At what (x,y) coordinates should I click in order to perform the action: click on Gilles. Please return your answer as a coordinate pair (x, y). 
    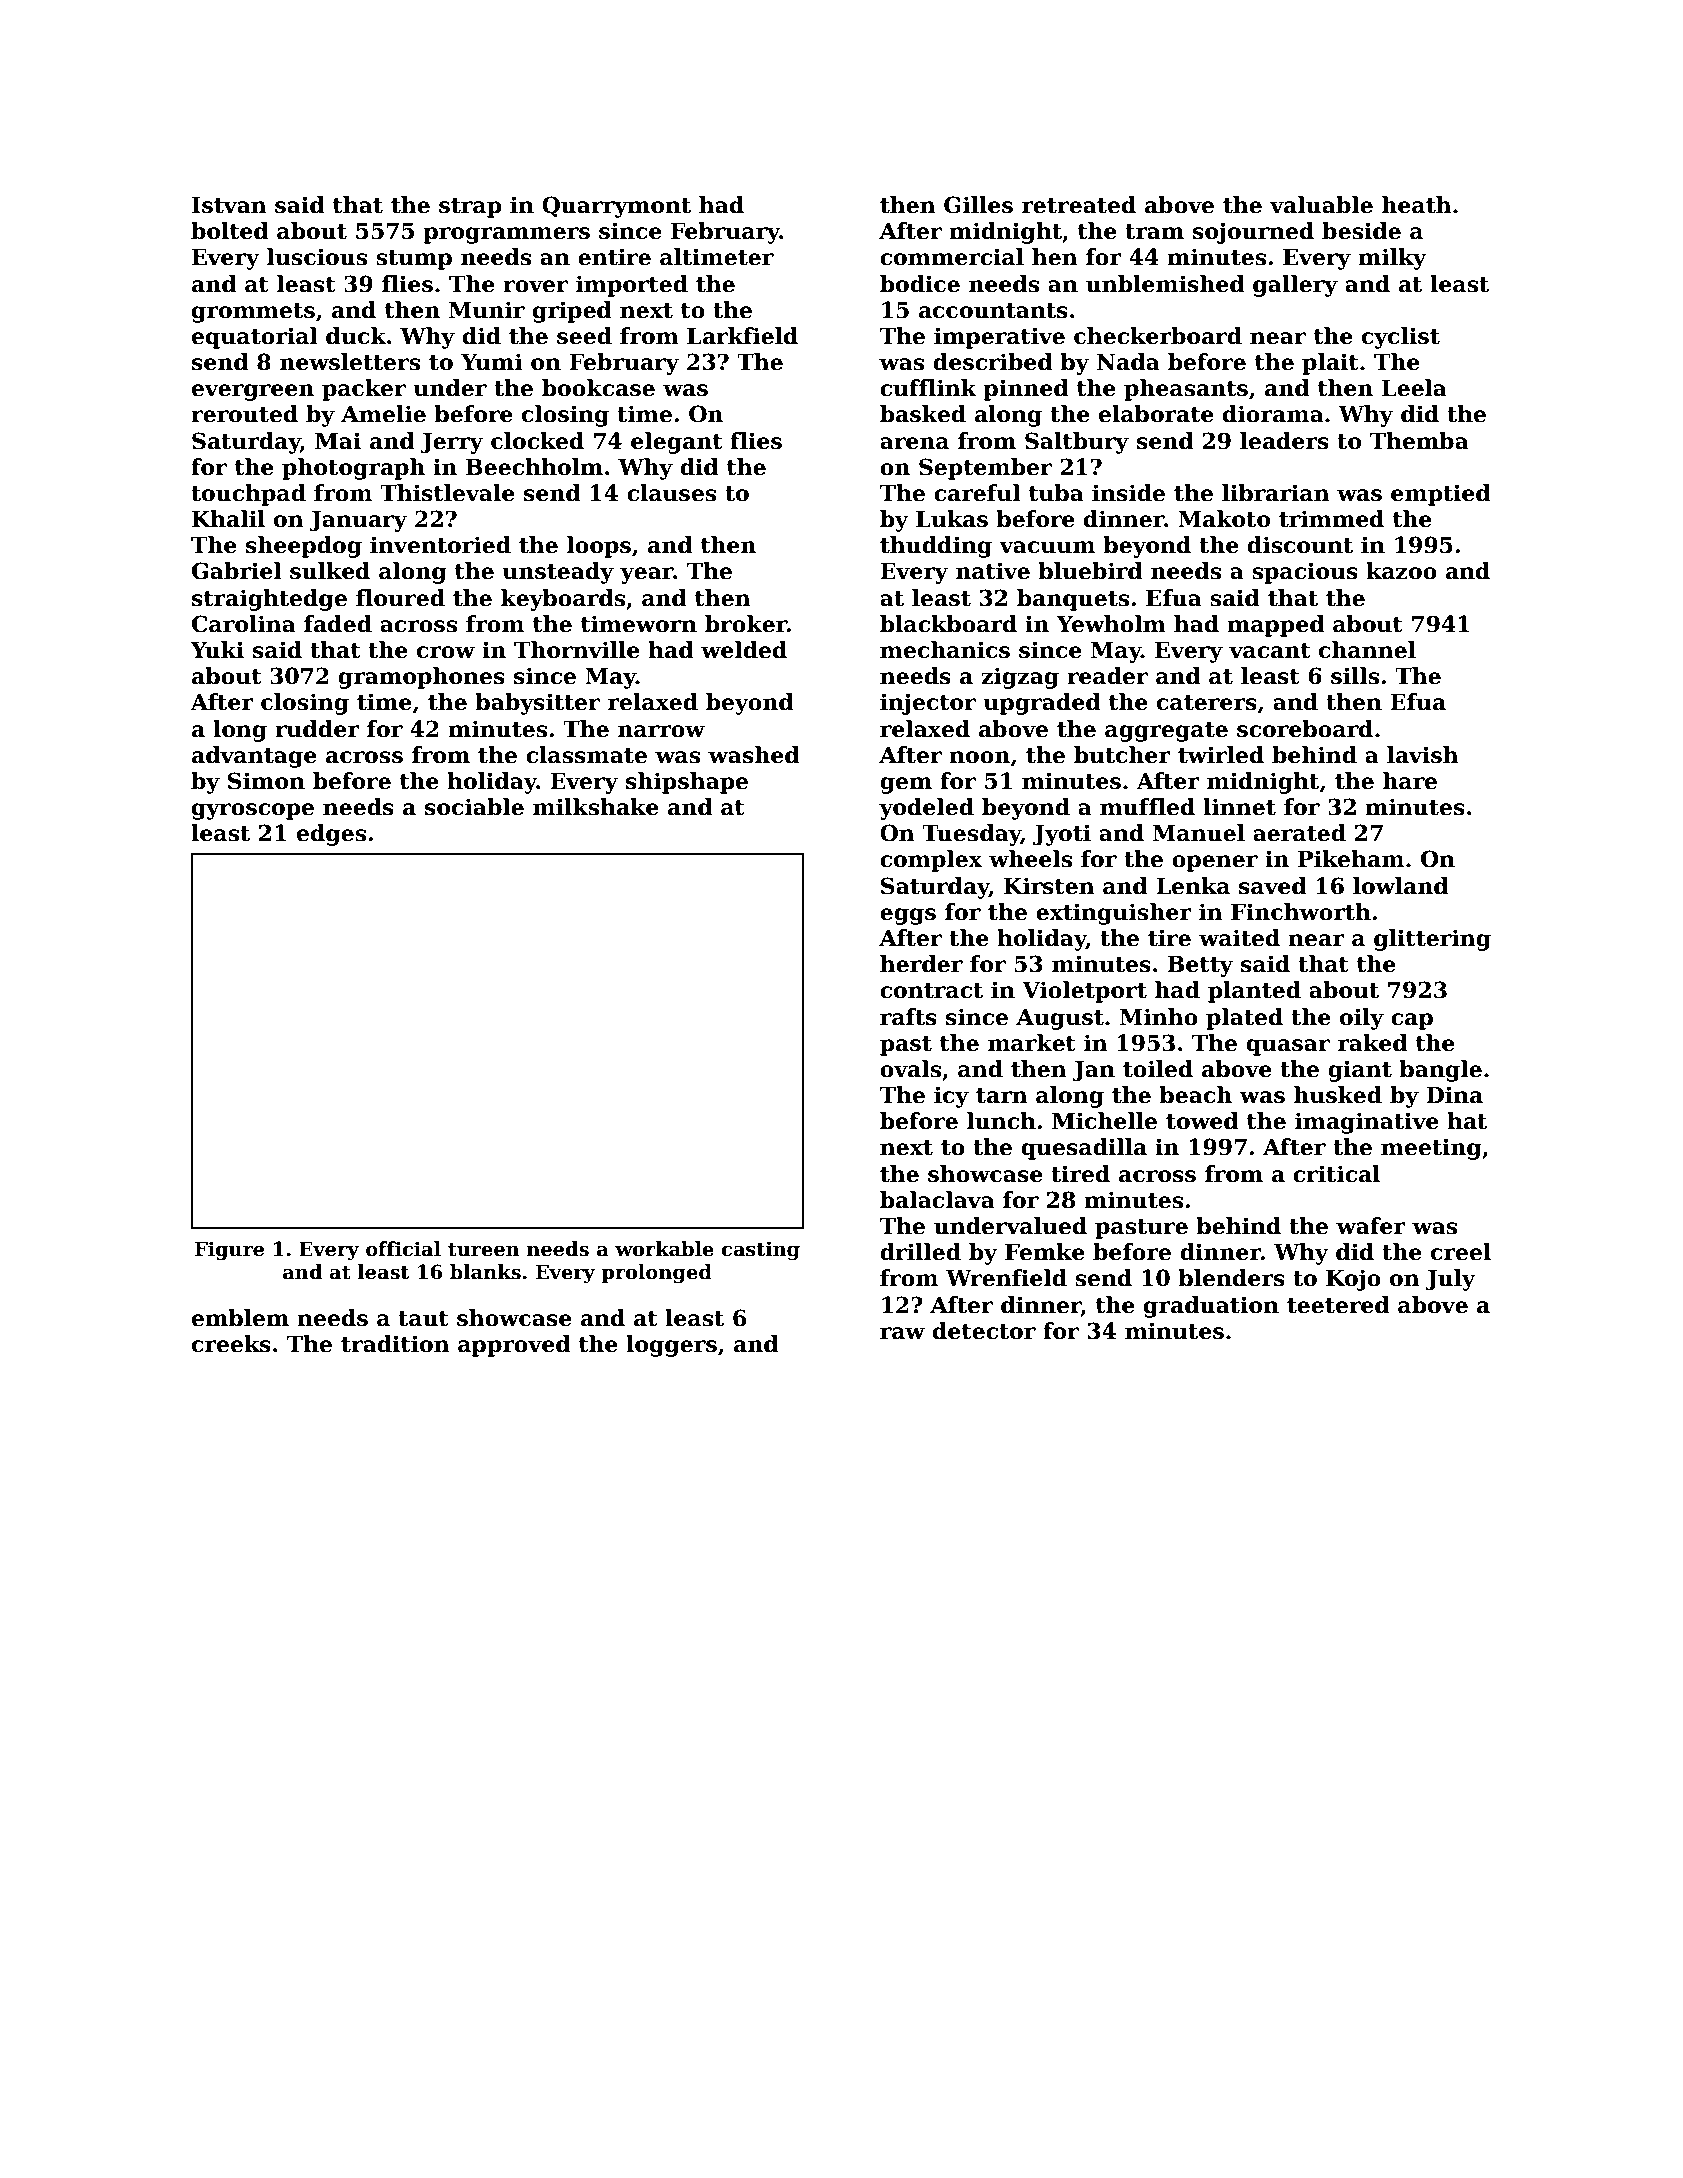
    Looking at the image, I should click on (978, 205).
